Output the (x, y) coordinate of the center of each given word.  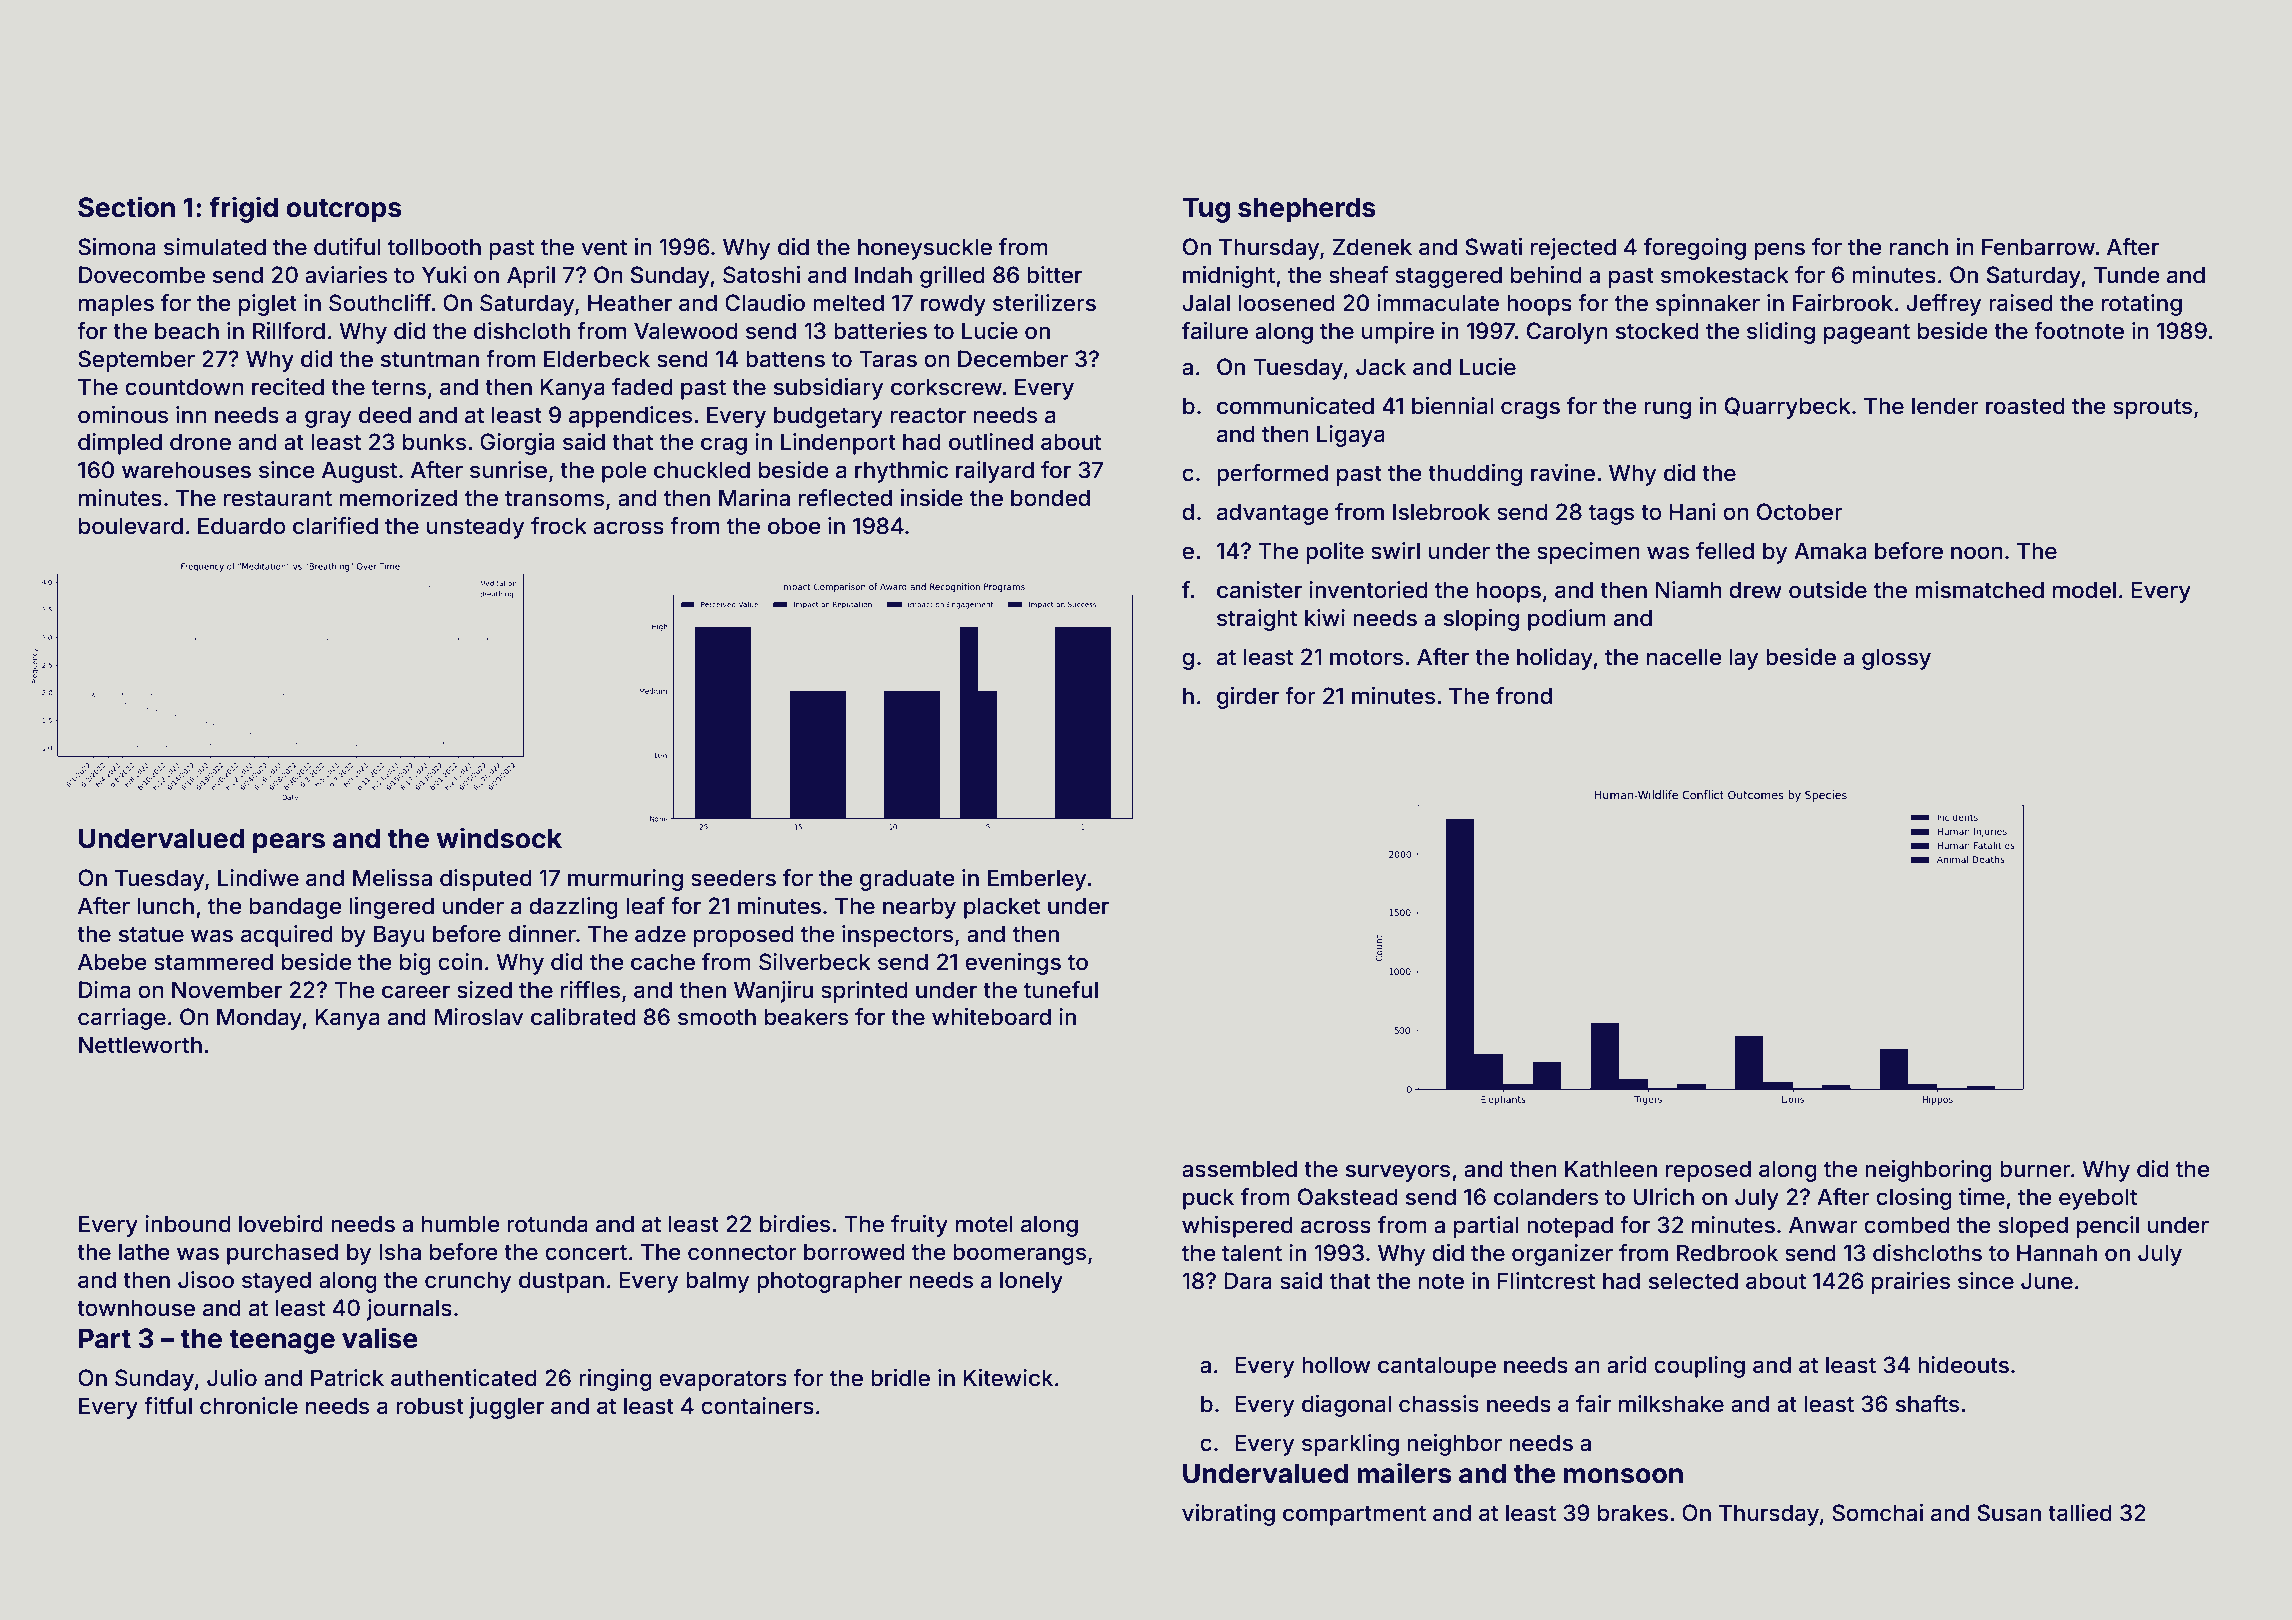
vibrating (1228, 1515)
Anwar (1823, 1225)
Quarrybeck (1788, 408)
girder (1248, 698)
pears (289, 843)
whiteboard (991, 1017)
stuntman (430, 360)
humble (461, 1224)
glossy (1896, 659)
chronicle (249, 1406)
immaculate (1438, 303)
